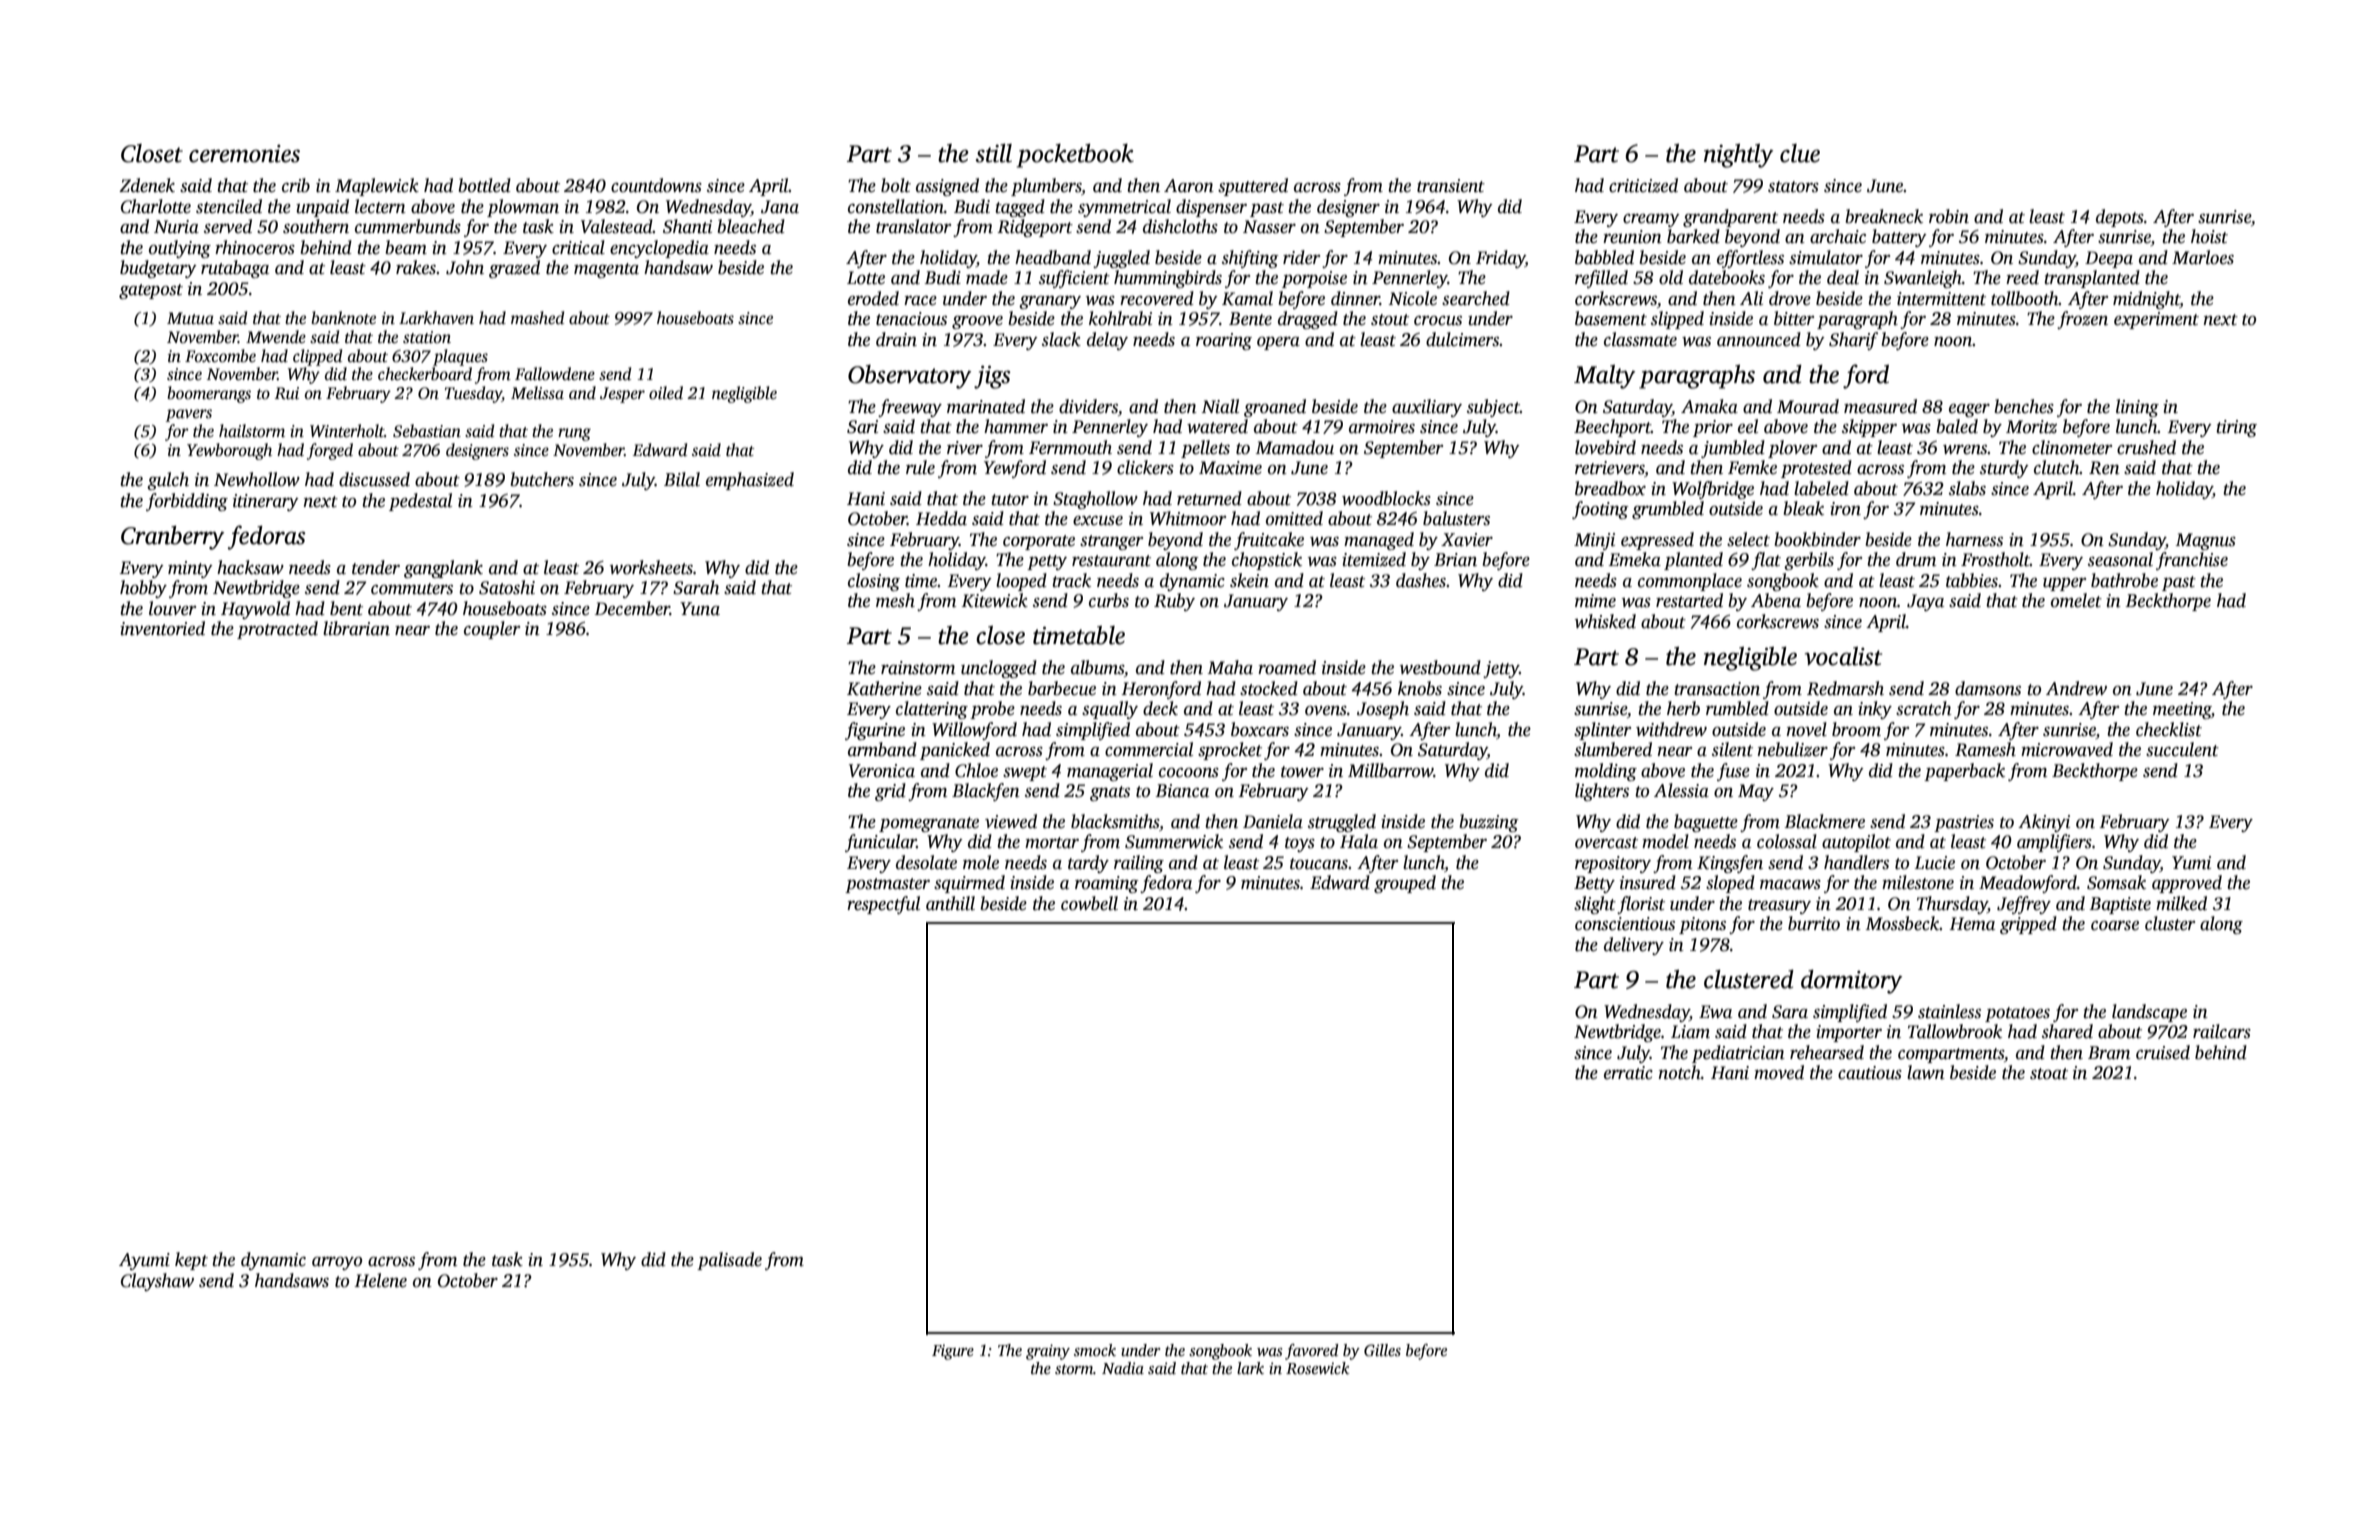  Describe the element at coordinates (1440, 667) in the page. I see `westbound` at that location.
